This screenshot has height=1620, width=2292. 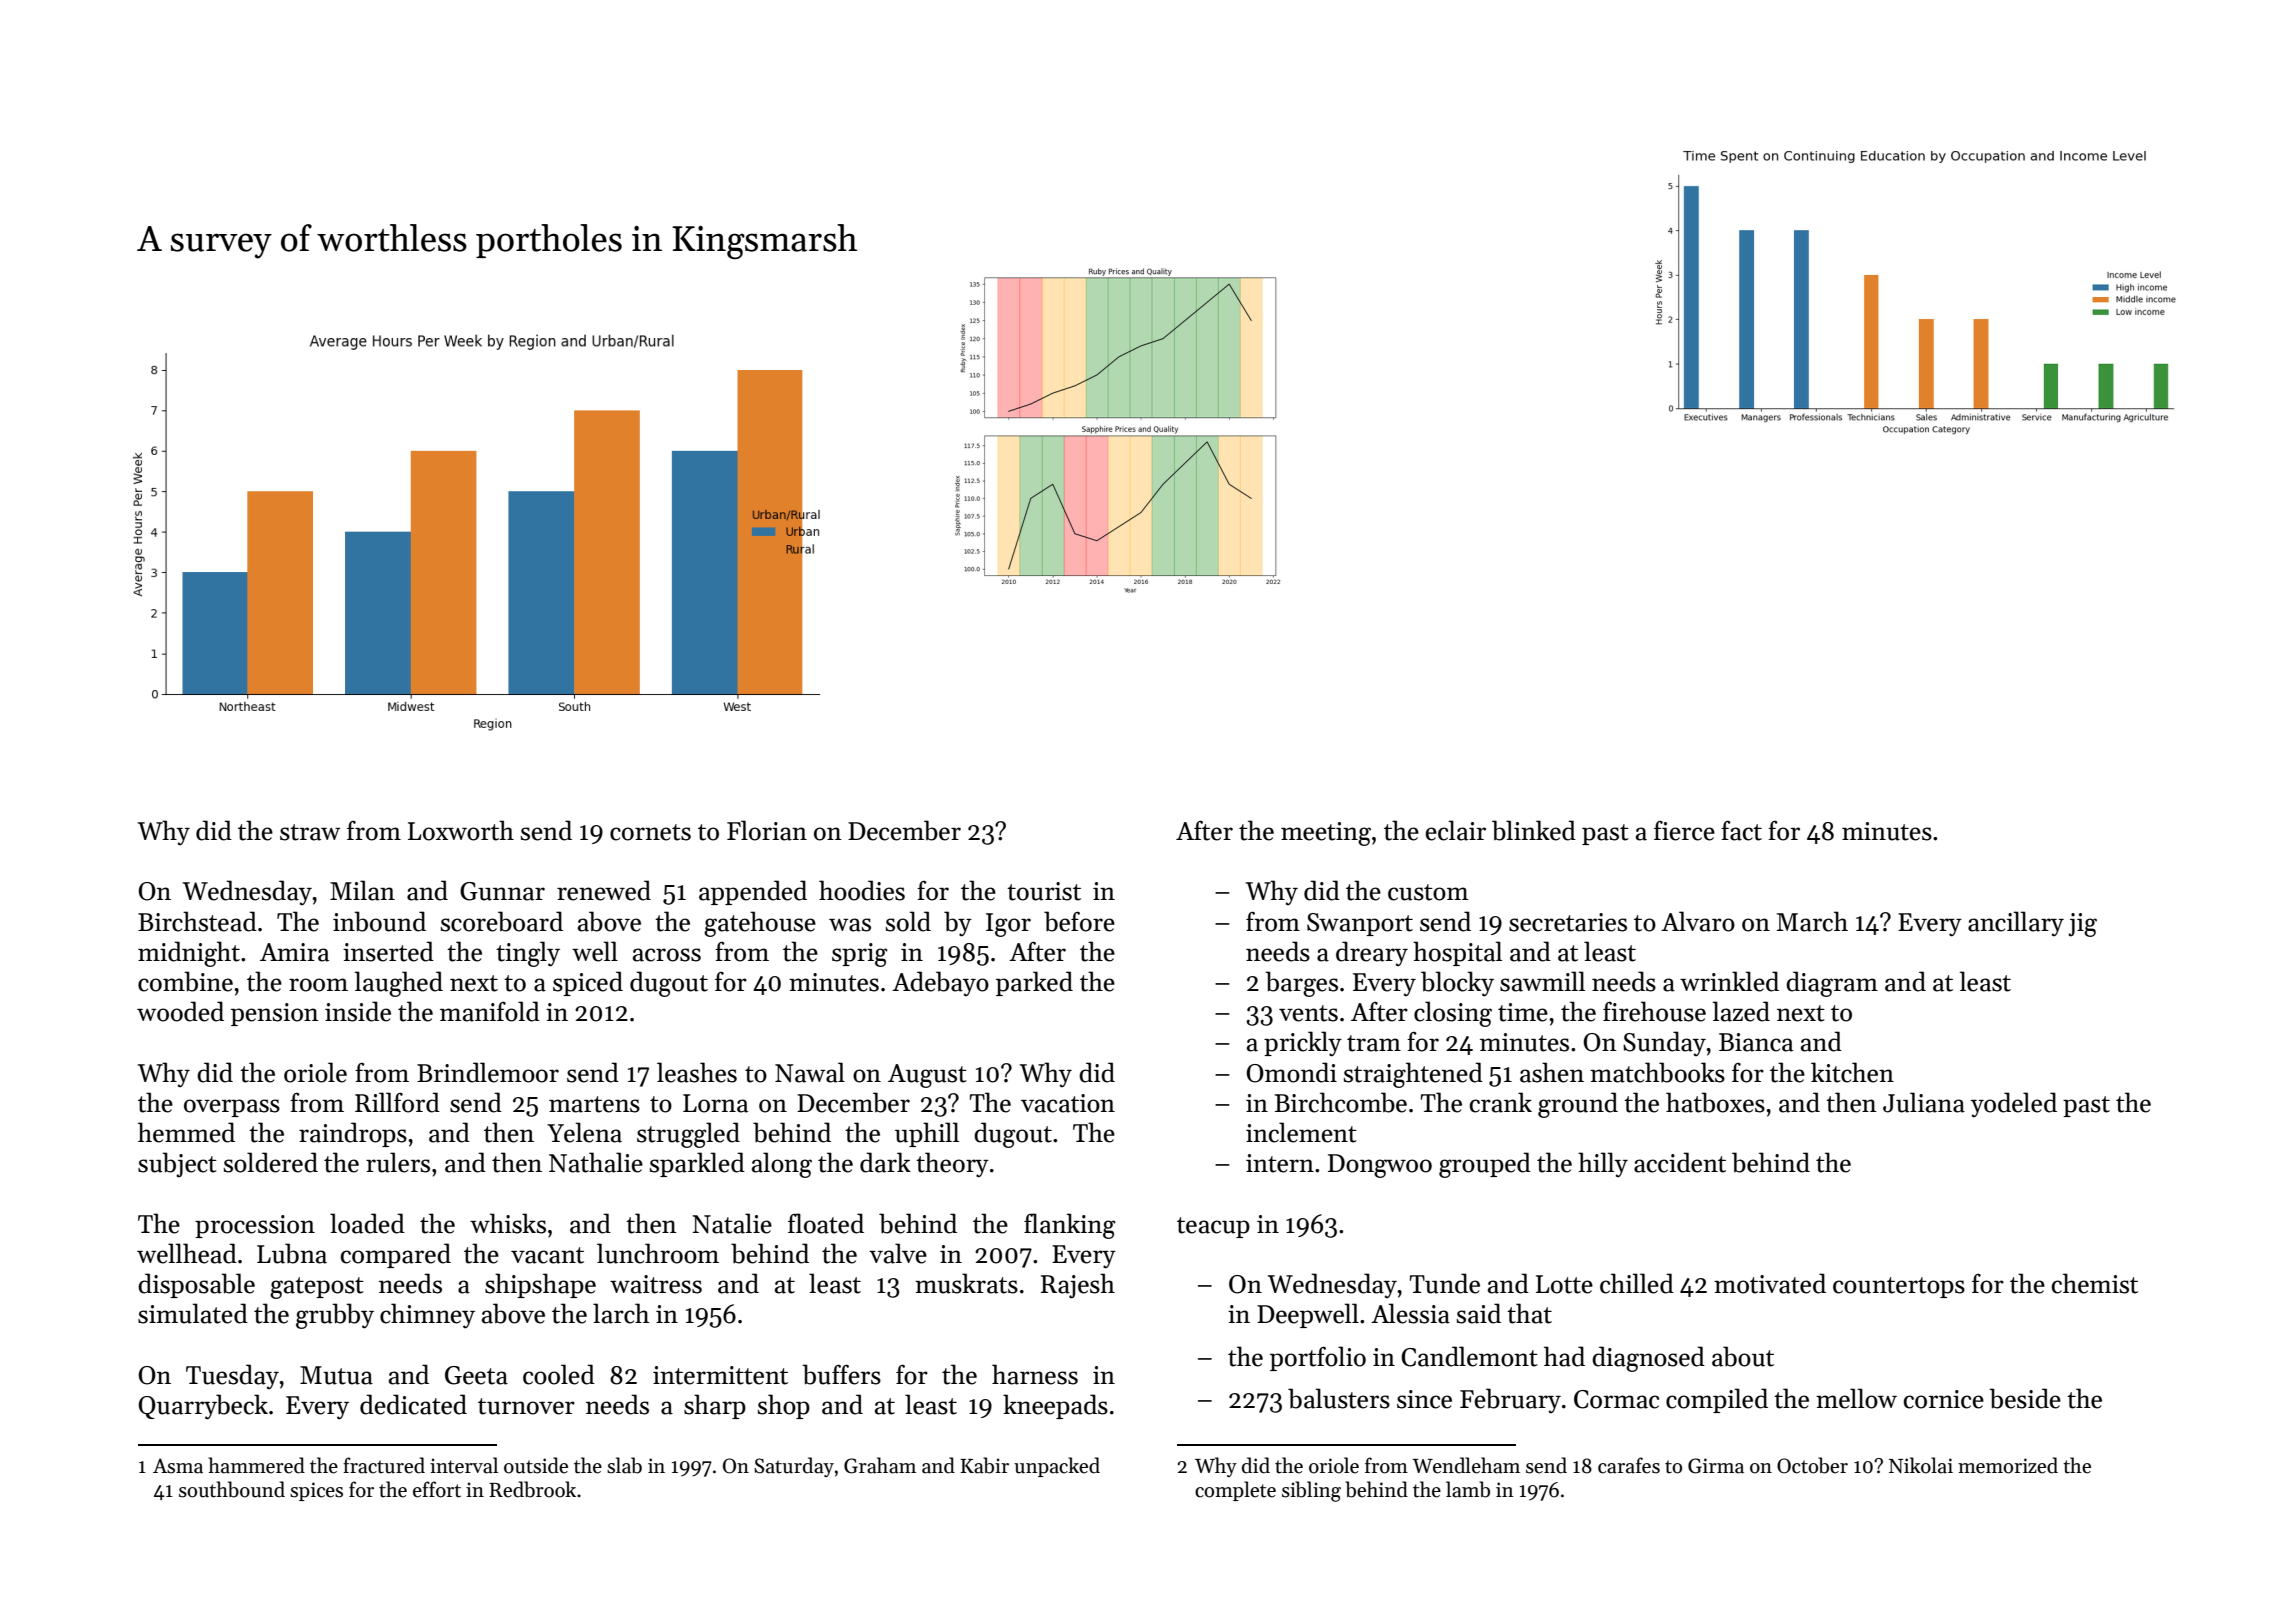 I want to click on chilled, so click(x=1637, y=1283).
